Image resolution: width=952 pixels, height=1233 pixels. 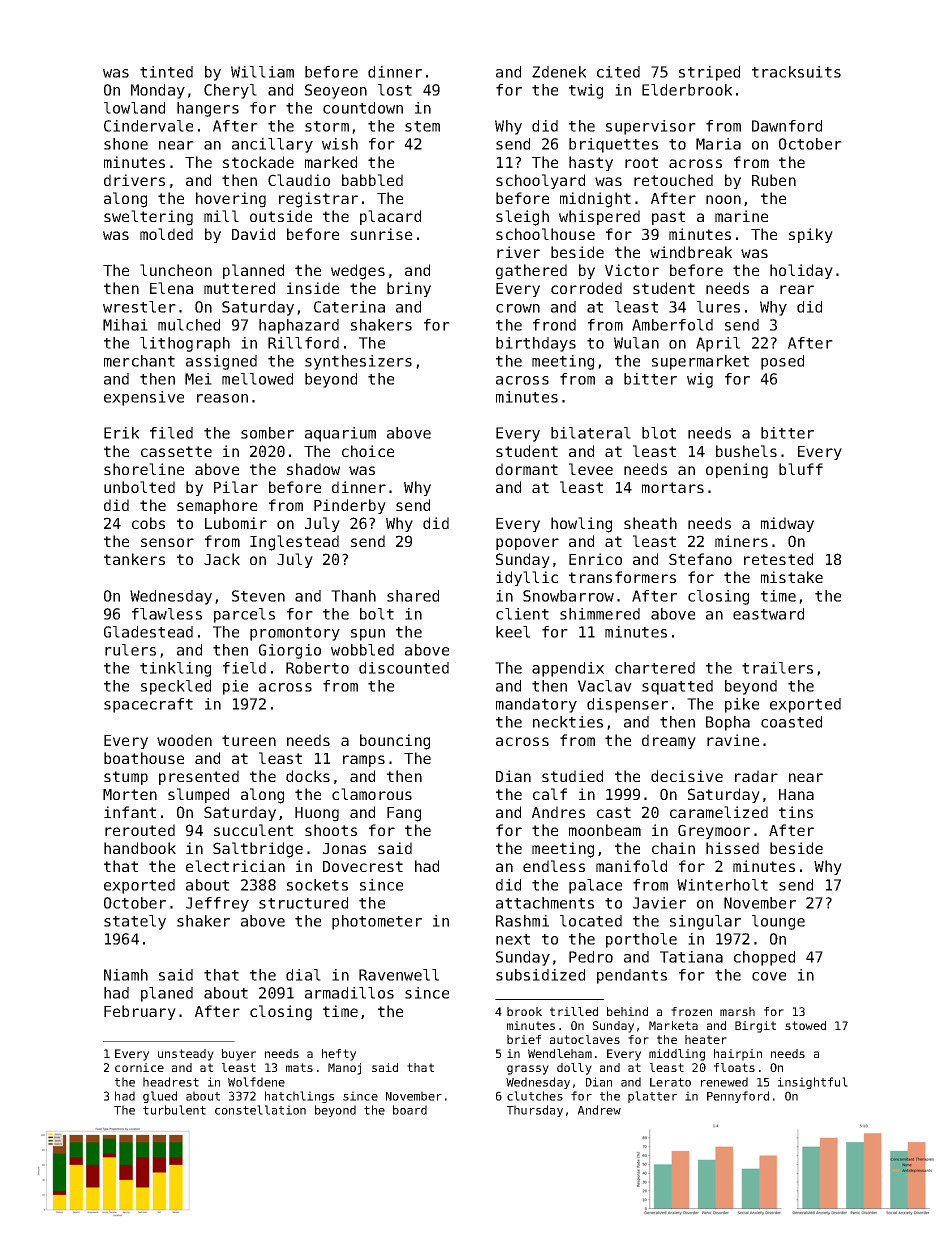 What do you see at coordinates (167, 614) in the screenshot?
I see `flawless` at bounding box center [167, 614].
